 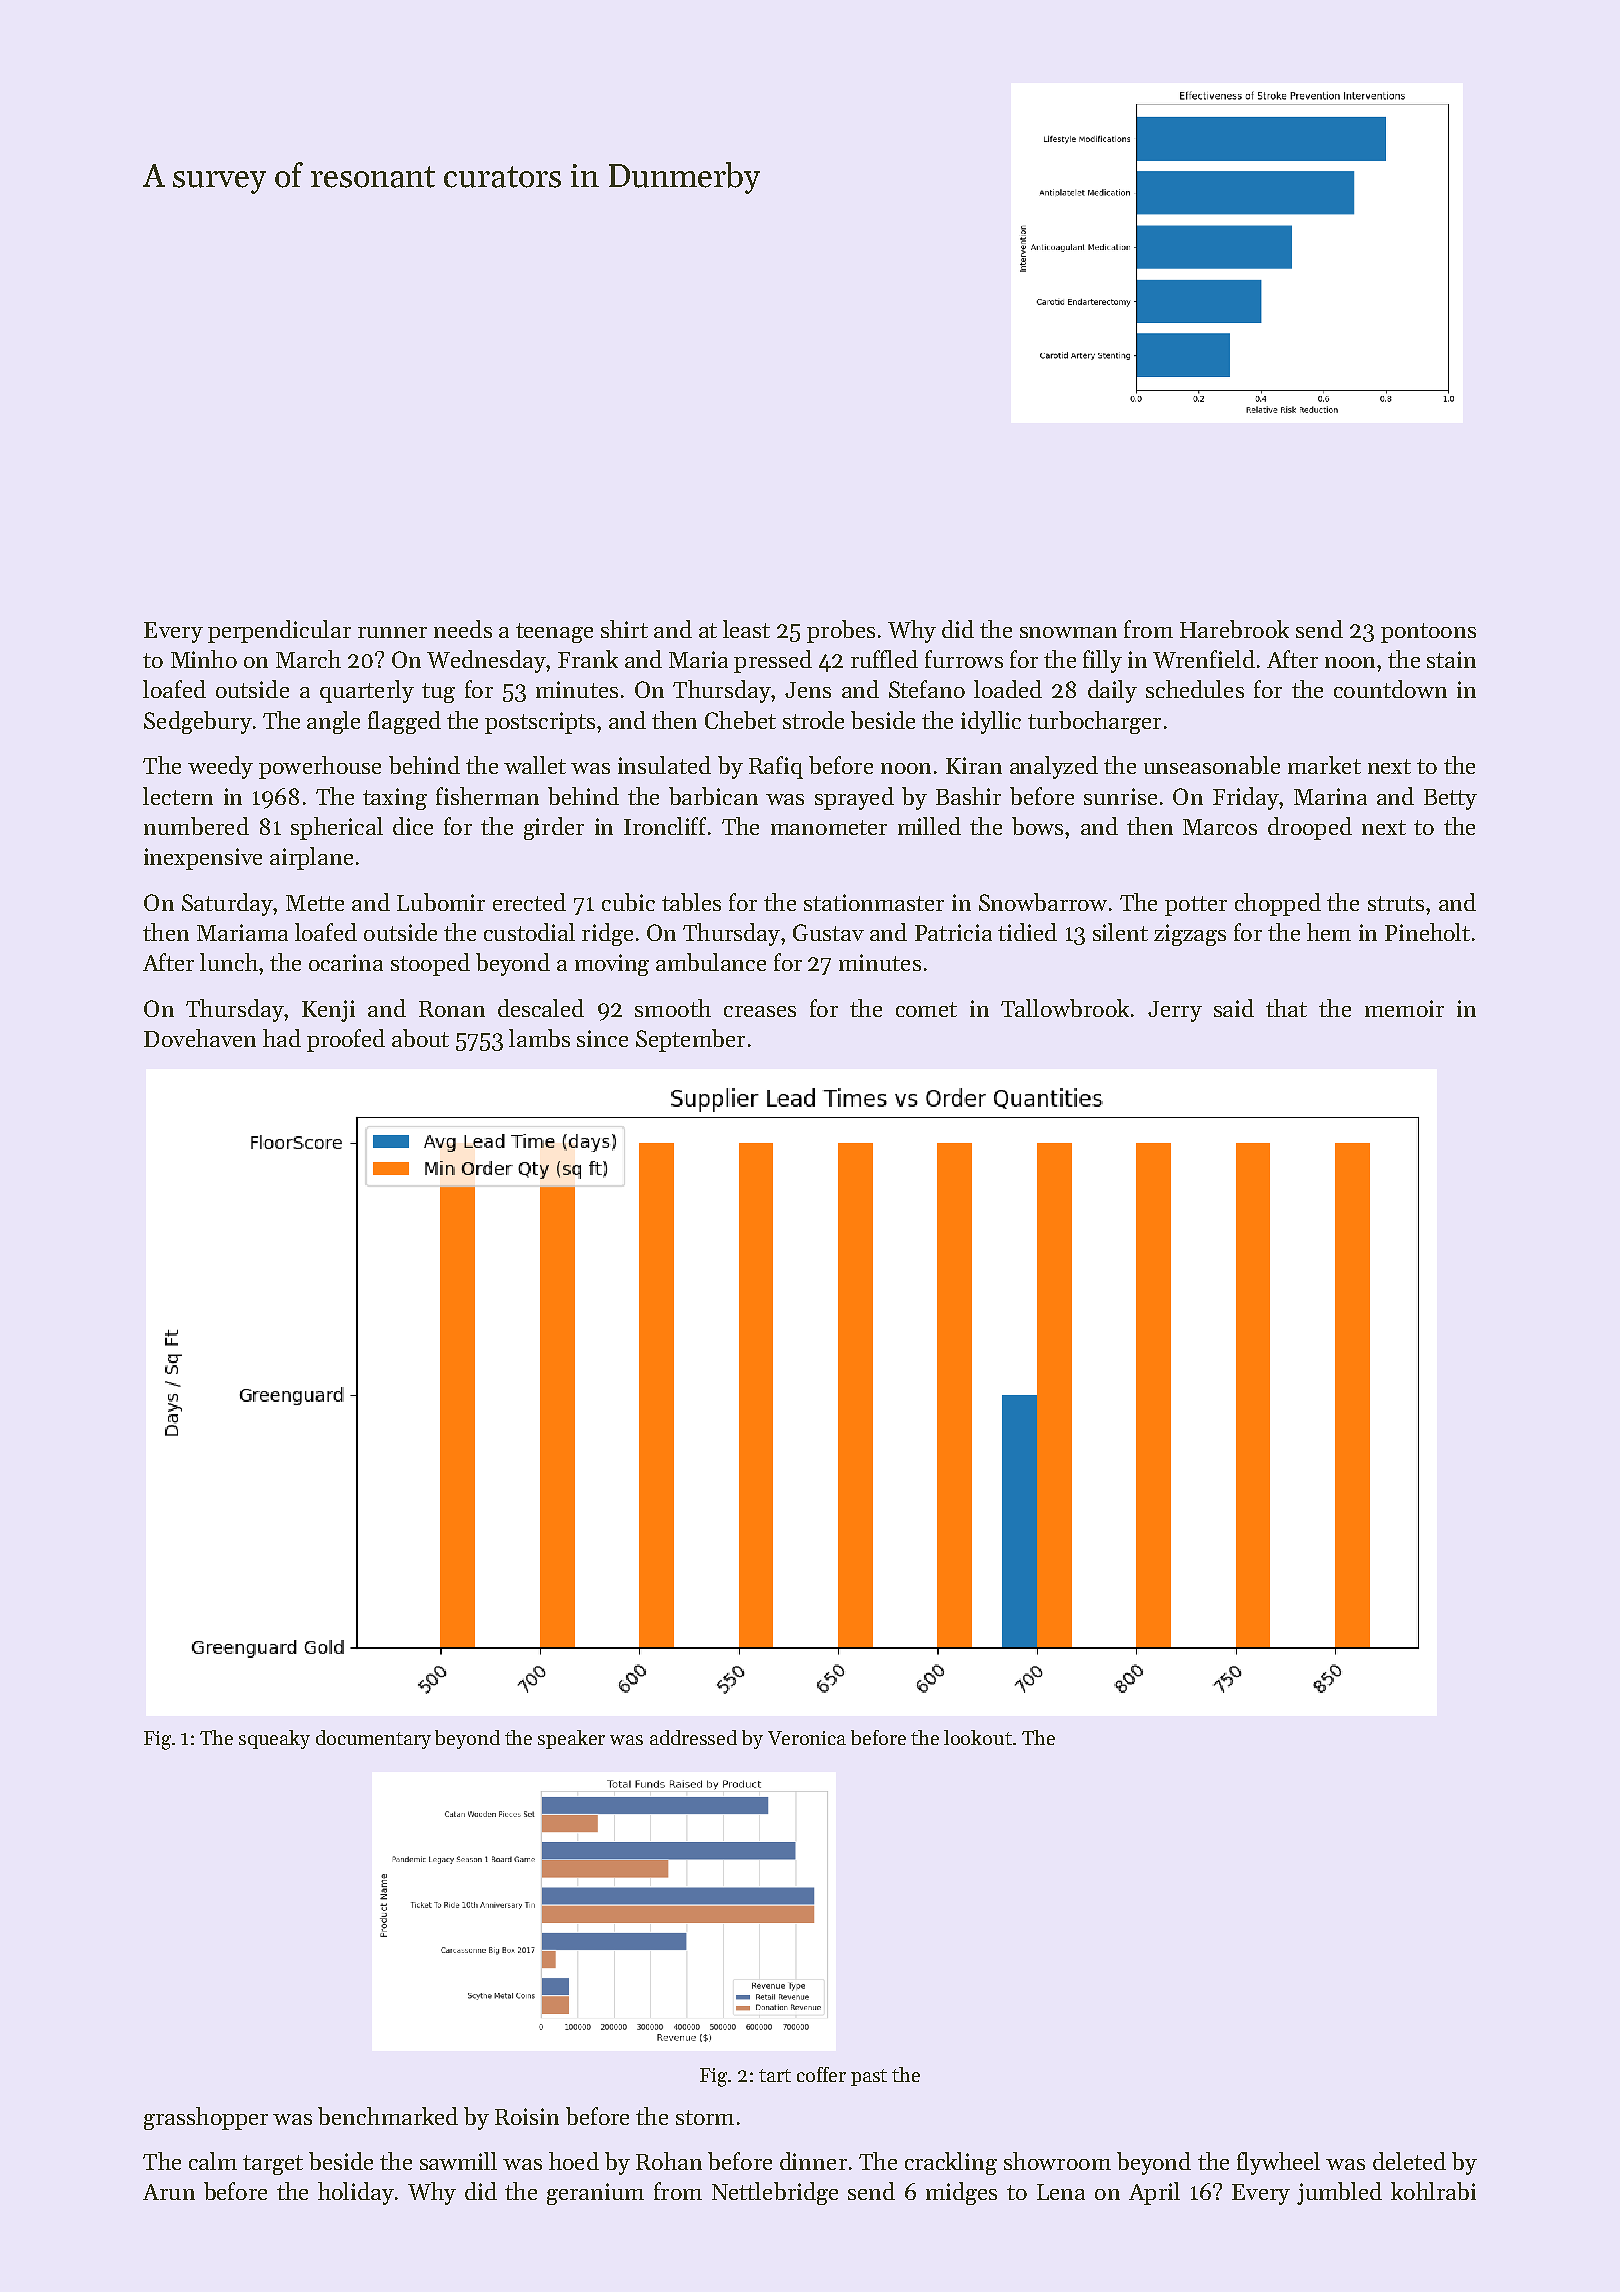 I want to click on Veronica, so click(x=807, y=1738).
